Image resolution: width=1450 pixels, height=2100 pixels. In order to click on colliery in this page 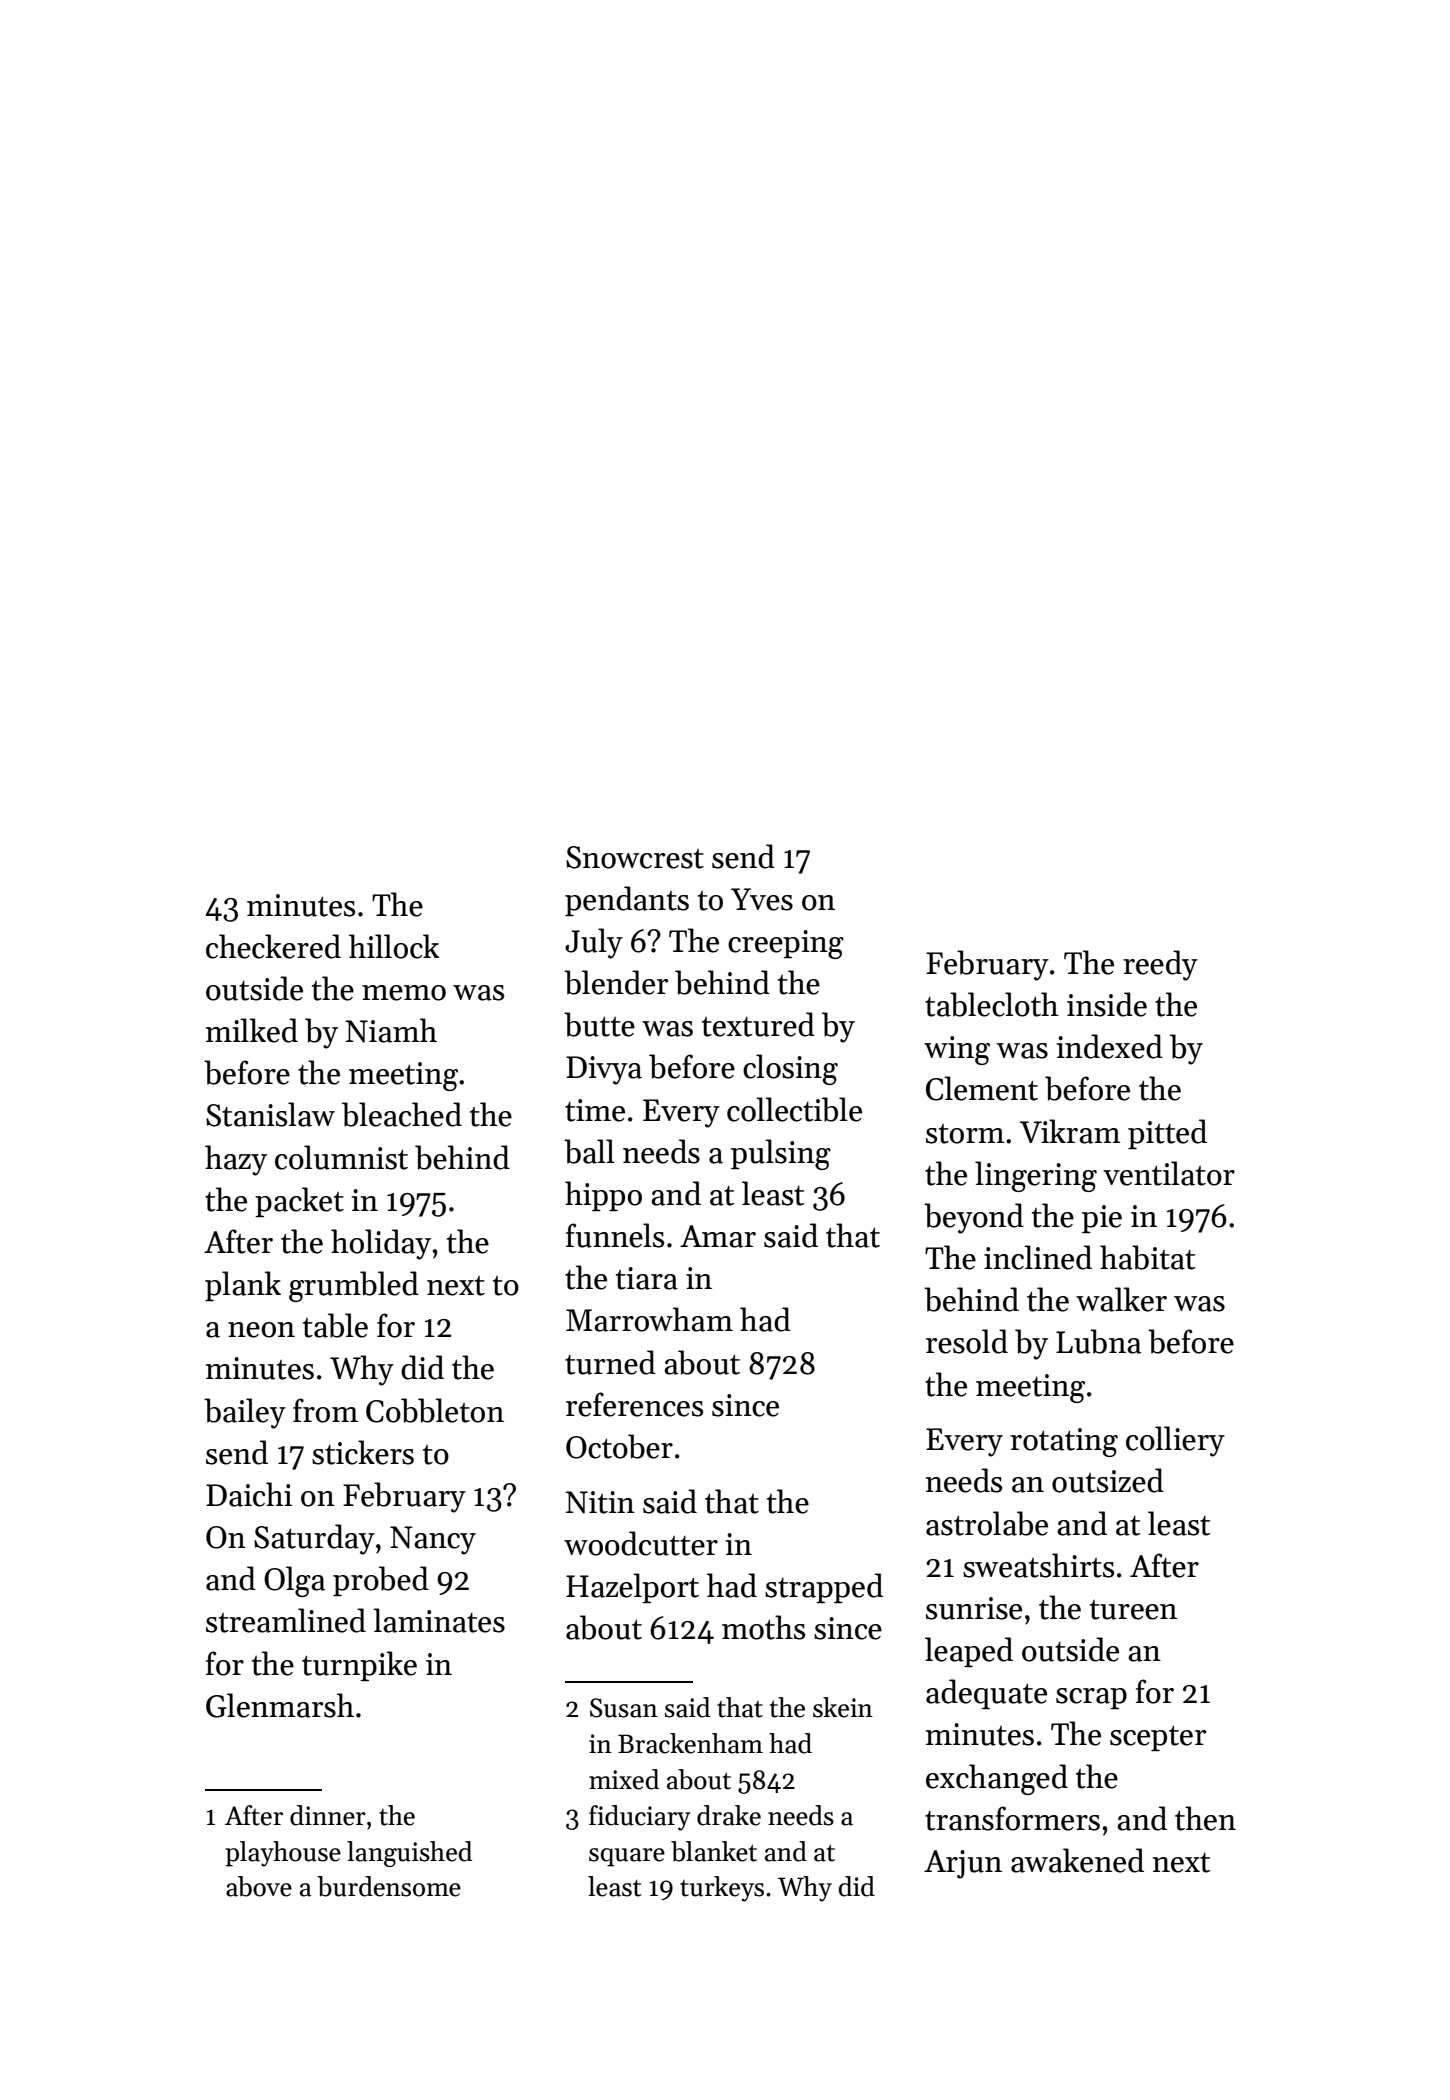, I will do `click(1175, 1441)`.
